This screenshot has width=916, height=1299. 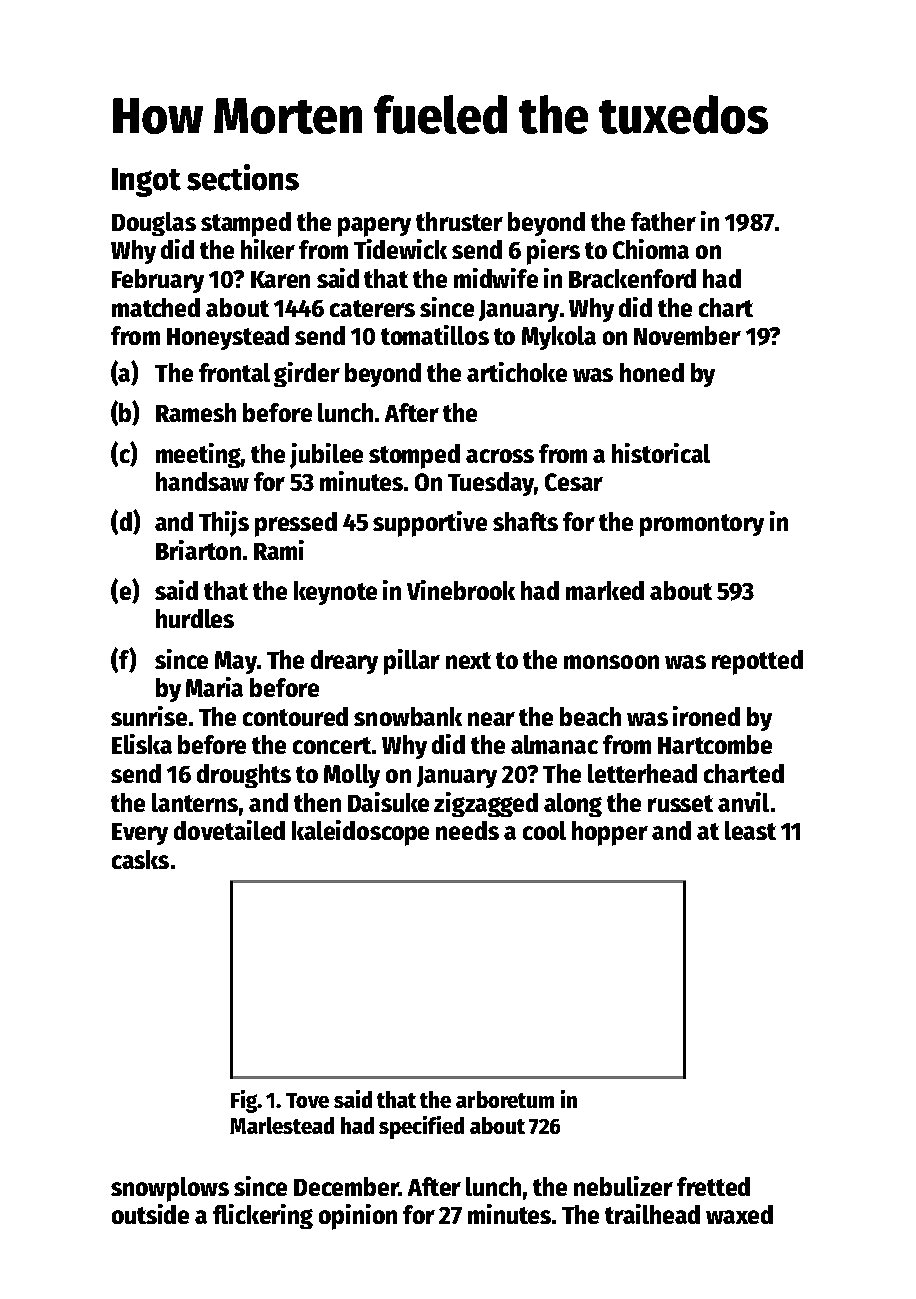 What do you see at coordinates (611, 662) in the screenshot?
I see `monsoon` at bounding box center [611, 662].
